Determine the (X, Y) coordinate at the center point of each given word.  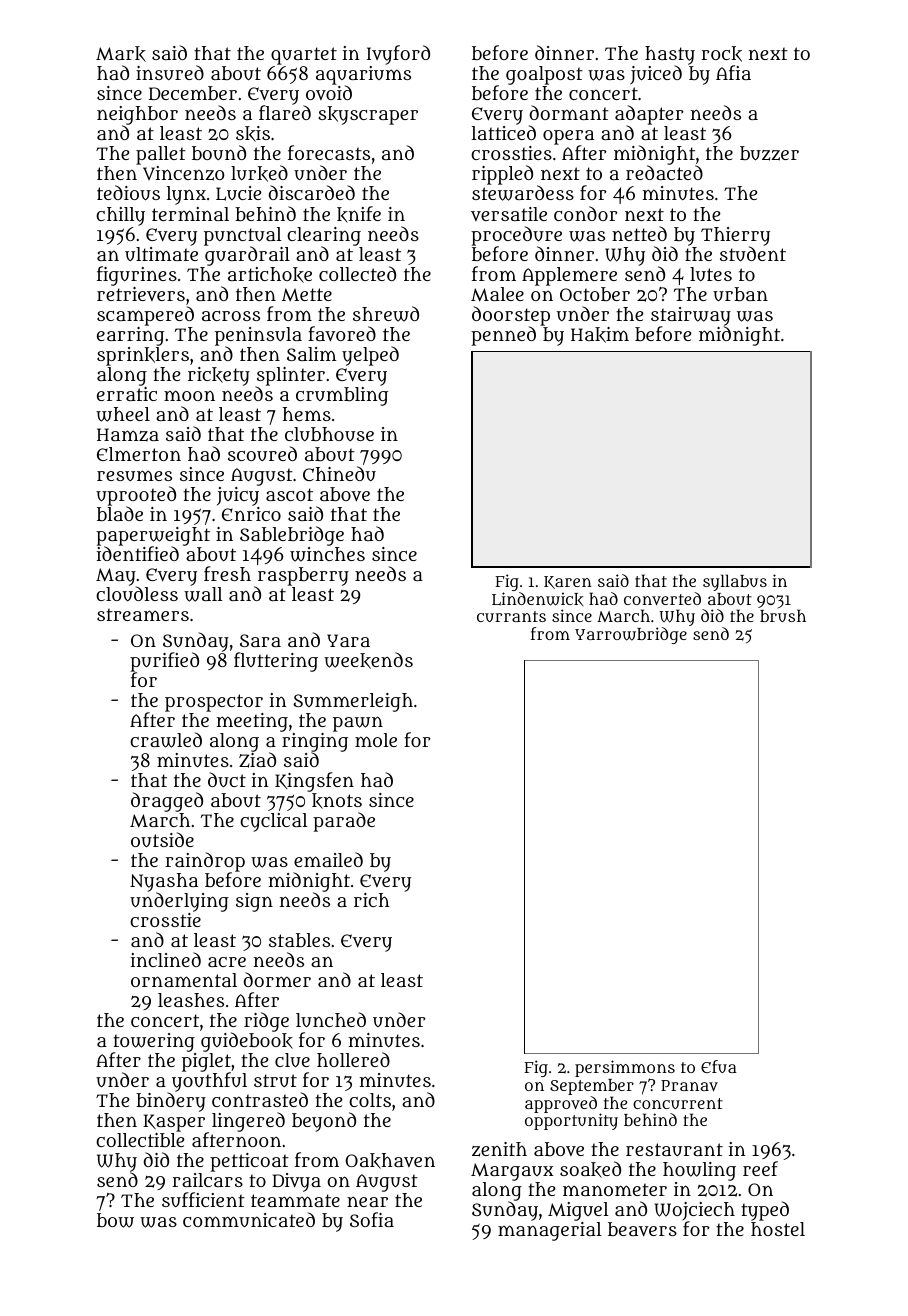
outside (162, 840)
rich (372, 900)
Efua (719, 1066)
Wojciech (695, 1212)
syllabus (735, 582)
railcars (207, 1180)
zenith (499, 1149)
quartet (304, 56)
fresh (227, 573)
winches (327, 554)
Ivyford (398, 55)
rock (721, 54)
